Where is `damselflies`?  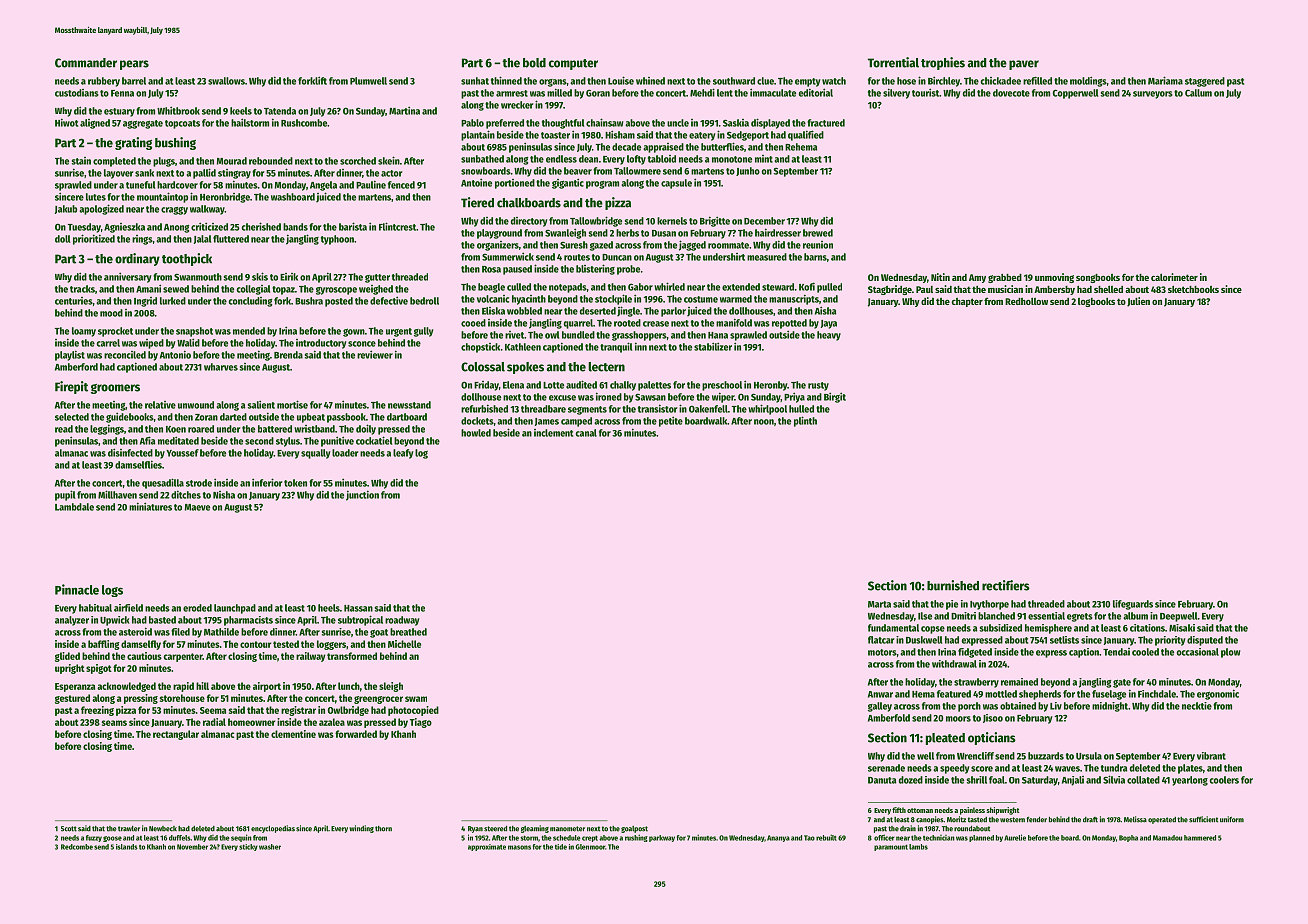
damselflies is located at coordinates (138, 464).
